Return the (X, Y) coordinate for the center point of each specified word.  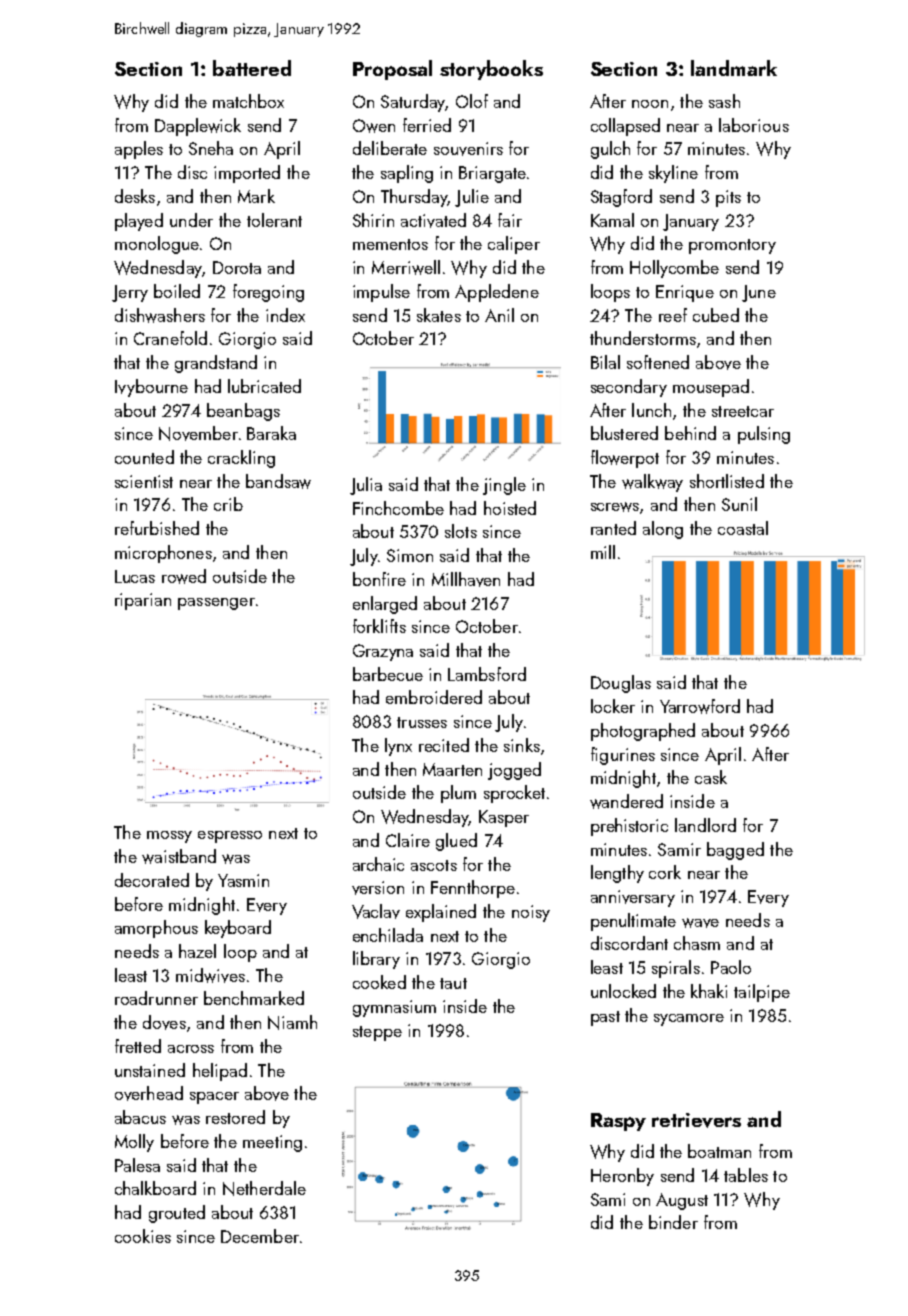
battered (252, 68)
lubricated (264, 386)
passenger (216, 604)
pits (728, 198)
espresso (230, 837)
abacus (140, 1117)
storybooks (491, 70)
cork (665, 872)
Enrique (685, 293)
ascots (434, 865)
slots (461, 531)
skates (439, 315)
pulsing (764, 435)
